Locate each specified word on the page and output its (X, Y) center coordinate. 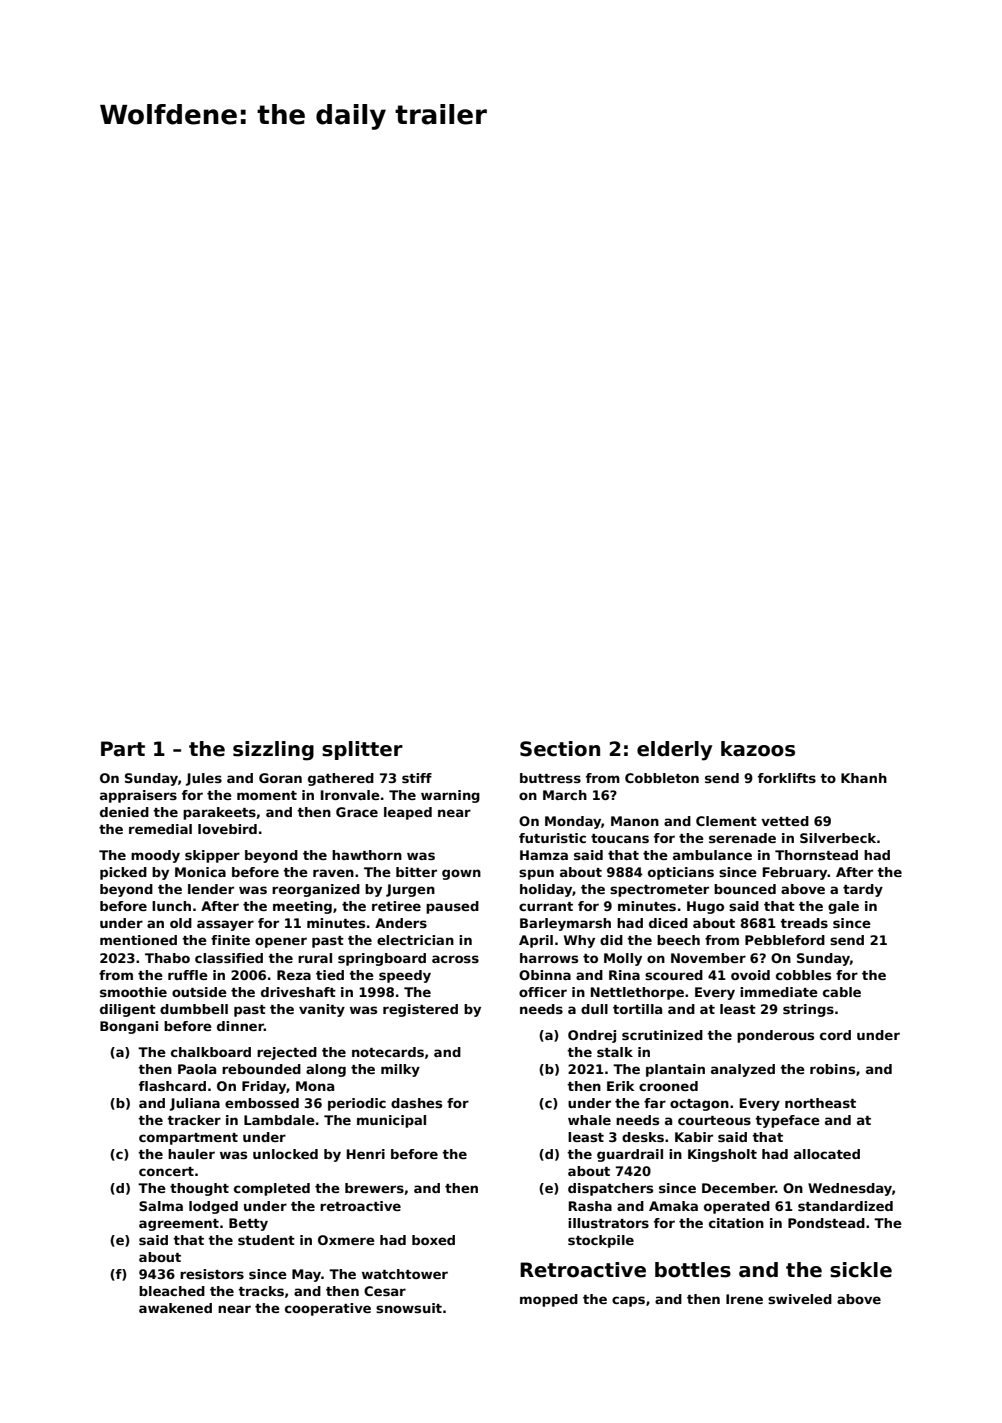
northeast (820, 1103)
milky (400, 1070)
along (326, 1070)
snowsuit (409, 1308)
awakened (175, 1308)
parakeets (219, 813)
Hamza (544, 855)
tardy (863, 890)
